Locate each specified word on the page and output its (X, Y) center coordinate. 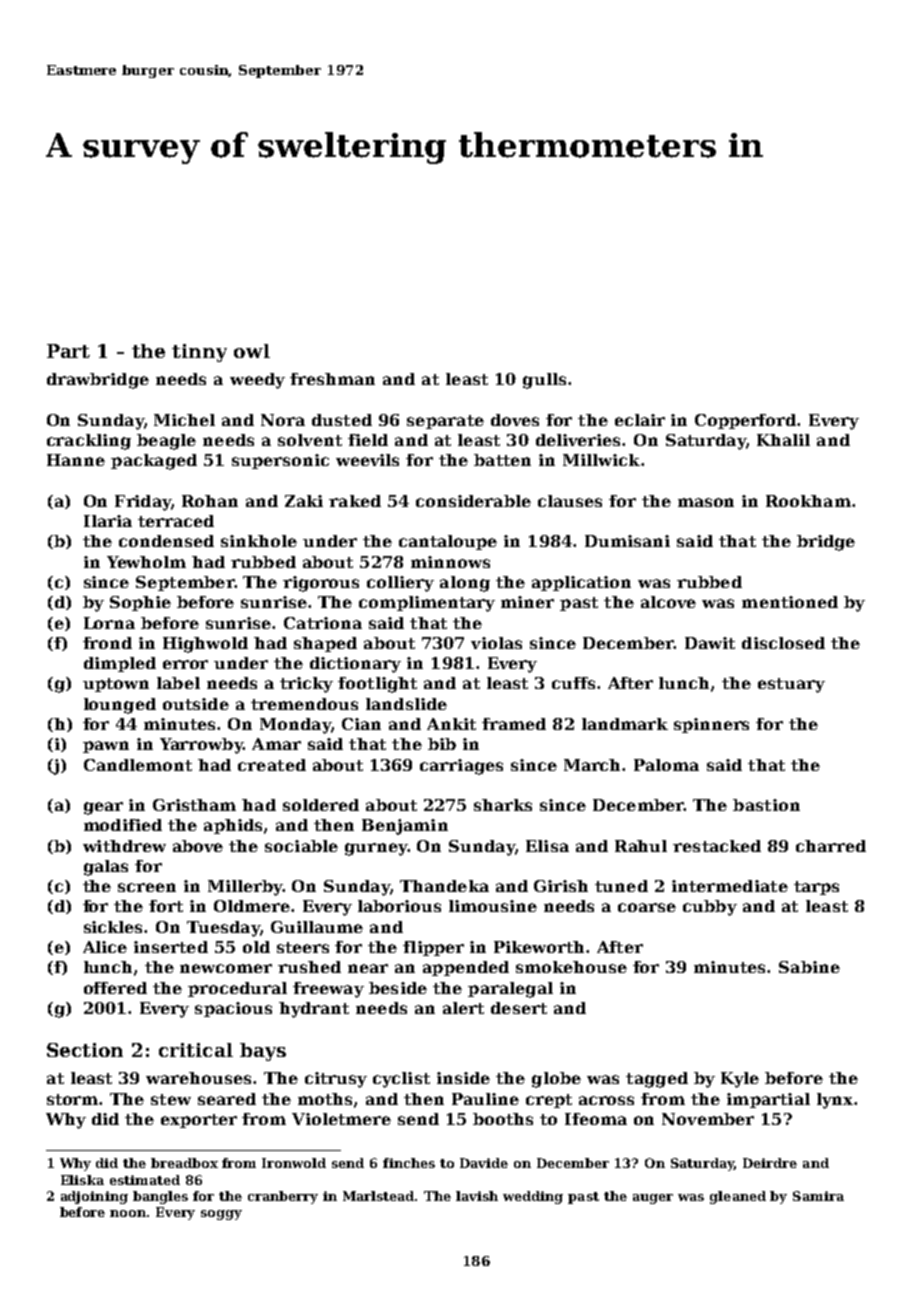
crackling (89, 442)
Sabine (809, 967)
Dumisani (627, 541)
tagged (657, 1080)
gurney (376, 849)
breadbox (184, 1163)
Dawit (710, 643)
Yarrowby (201, 746)
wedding (533, 1197)
